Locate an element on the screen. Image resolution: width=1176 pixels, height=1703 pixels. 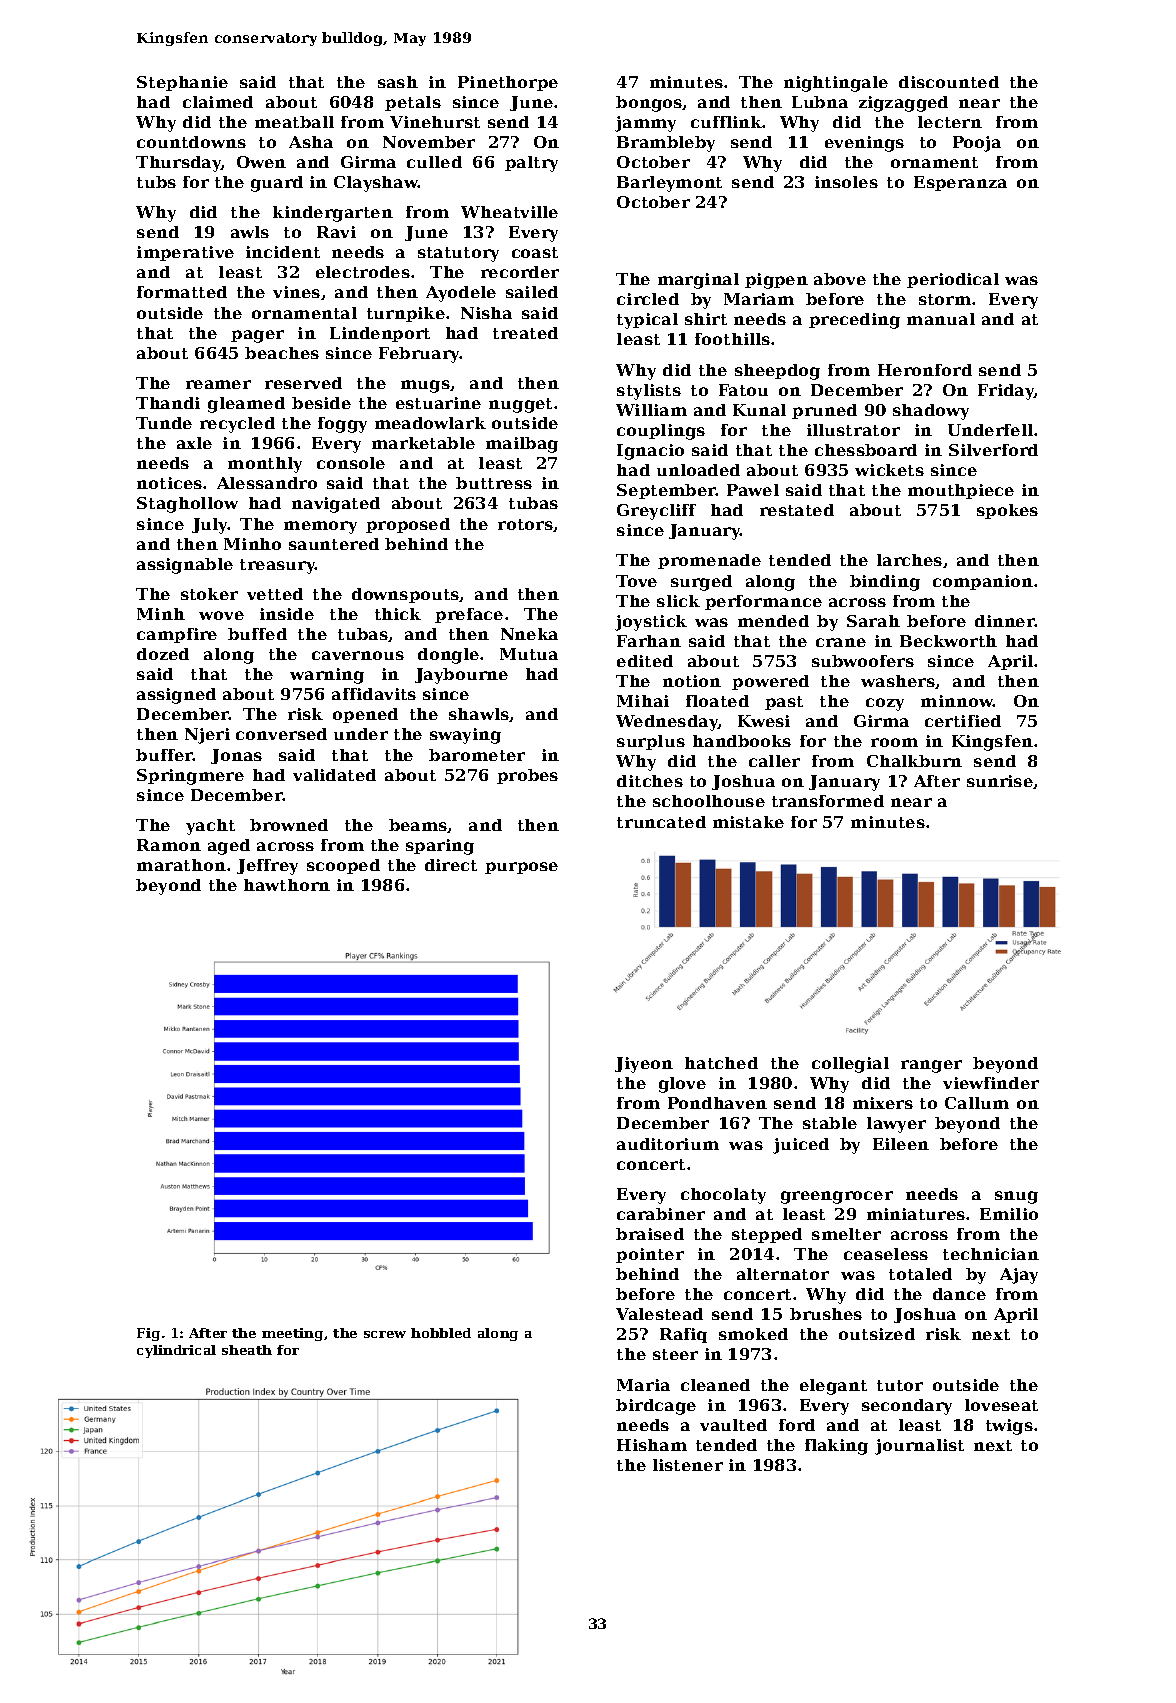
sash is located at coordinates (398, 82).
